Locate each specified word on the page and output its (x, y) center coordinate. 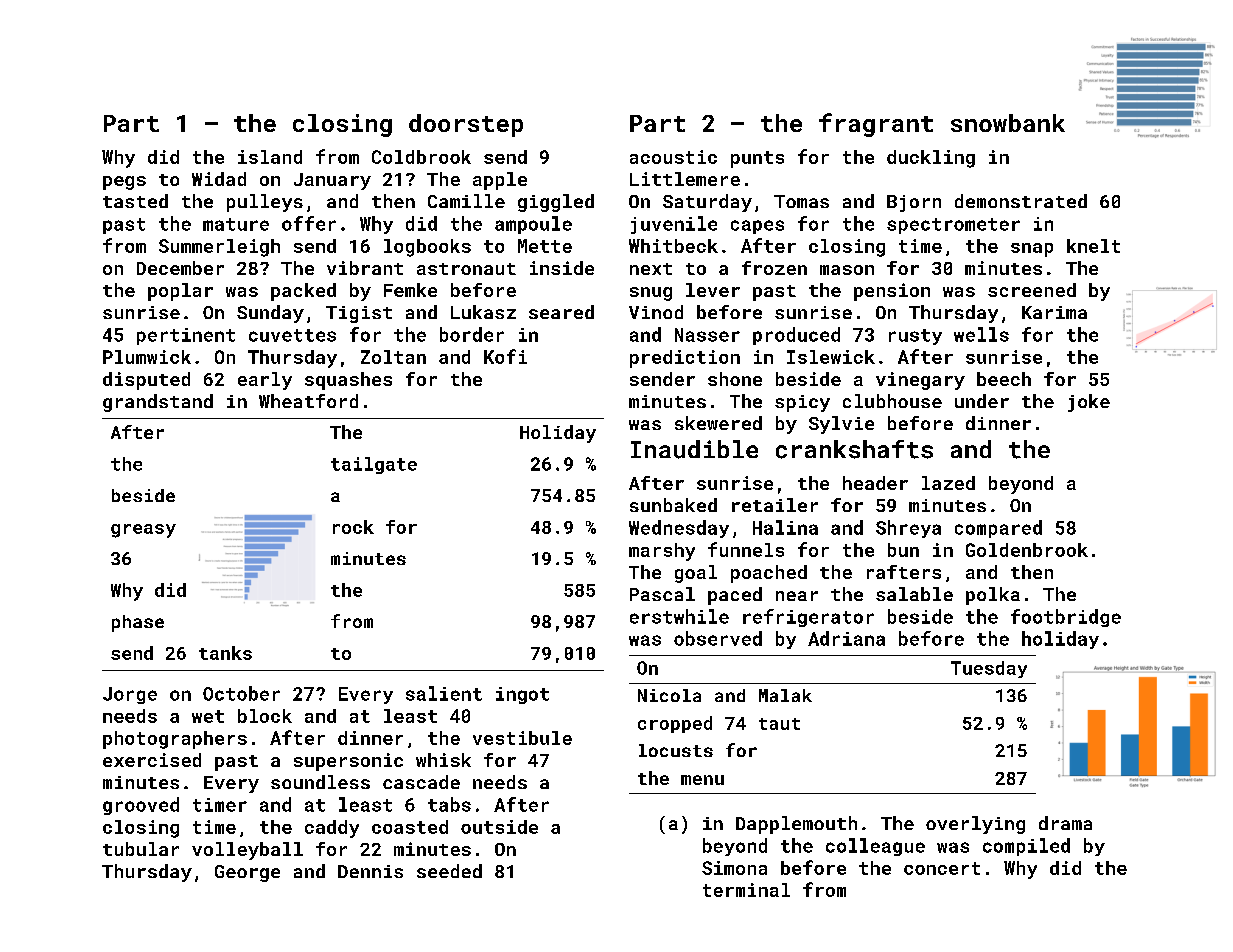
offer (309, 223)
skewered (718, 423)
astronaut (466, 269)
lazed (948, 483)
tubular (141, 849)
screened (1032, 290)
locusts (676, 750)
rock (353, 527)
